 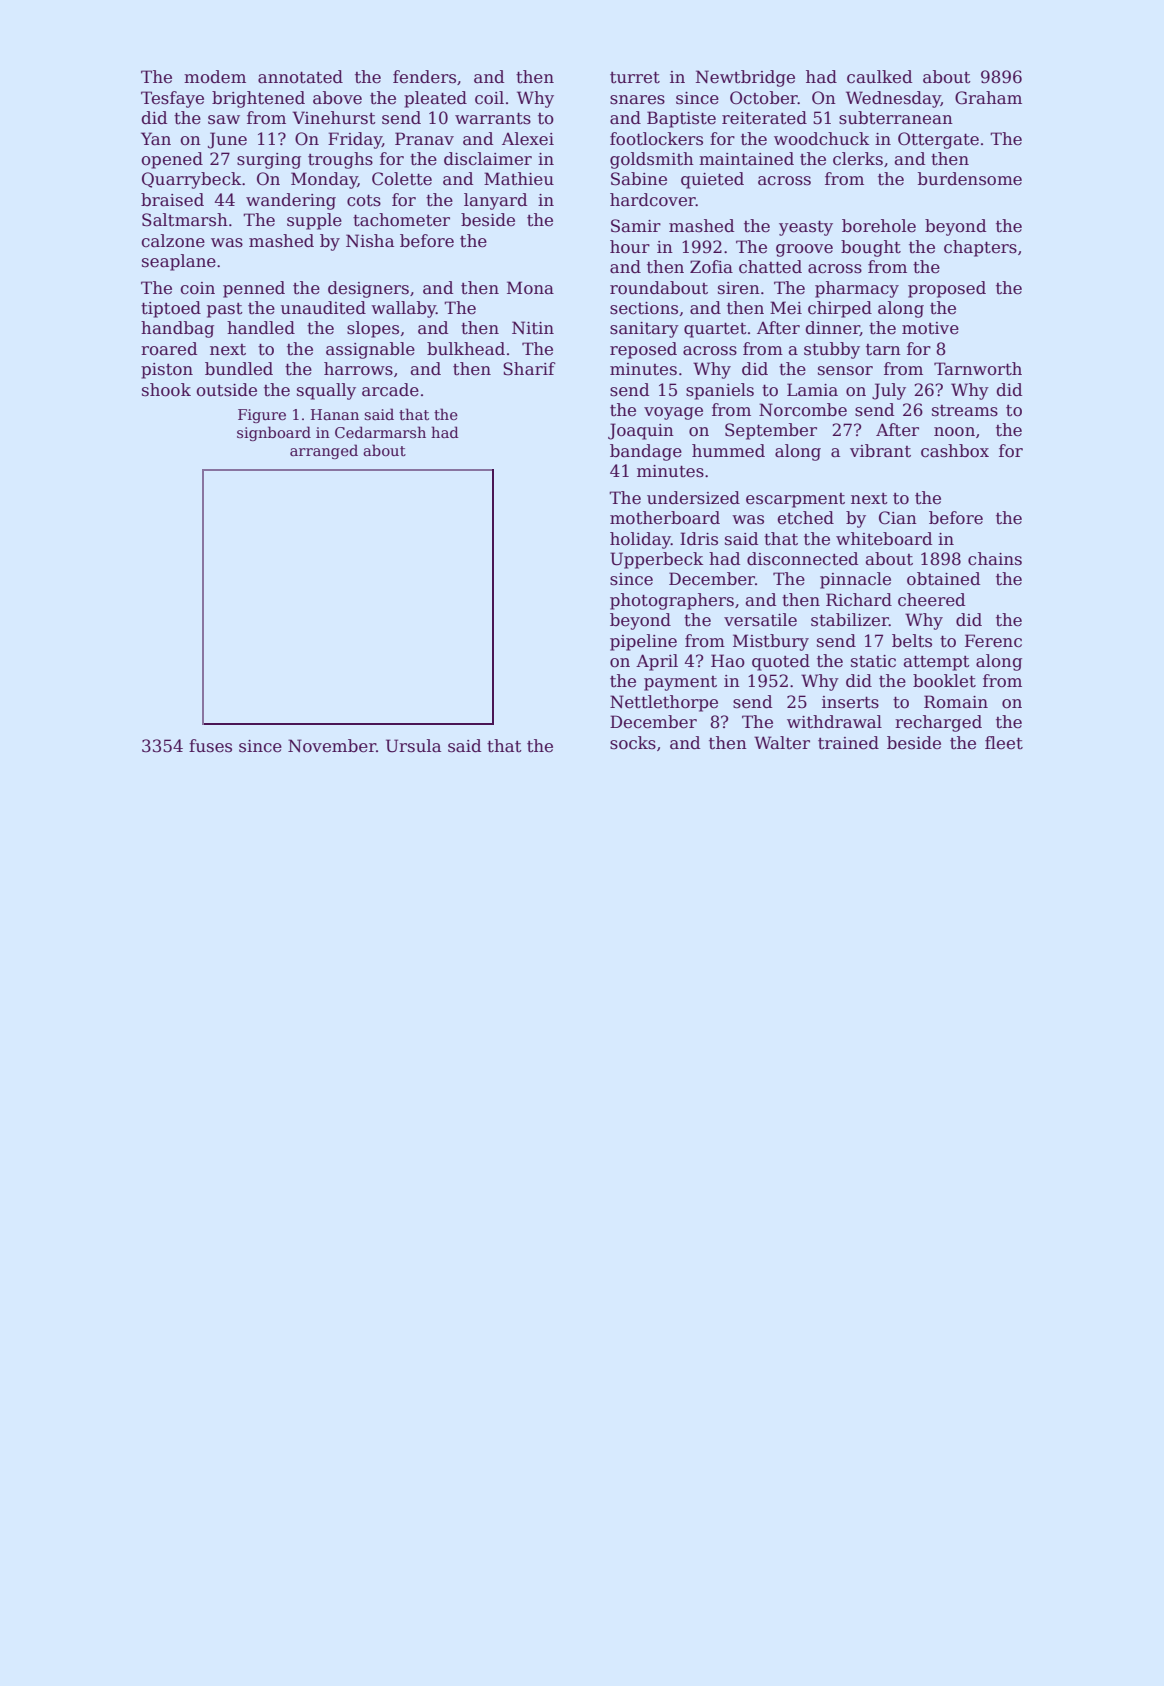 I want to click on Cian, so click(x=898, y=518).
